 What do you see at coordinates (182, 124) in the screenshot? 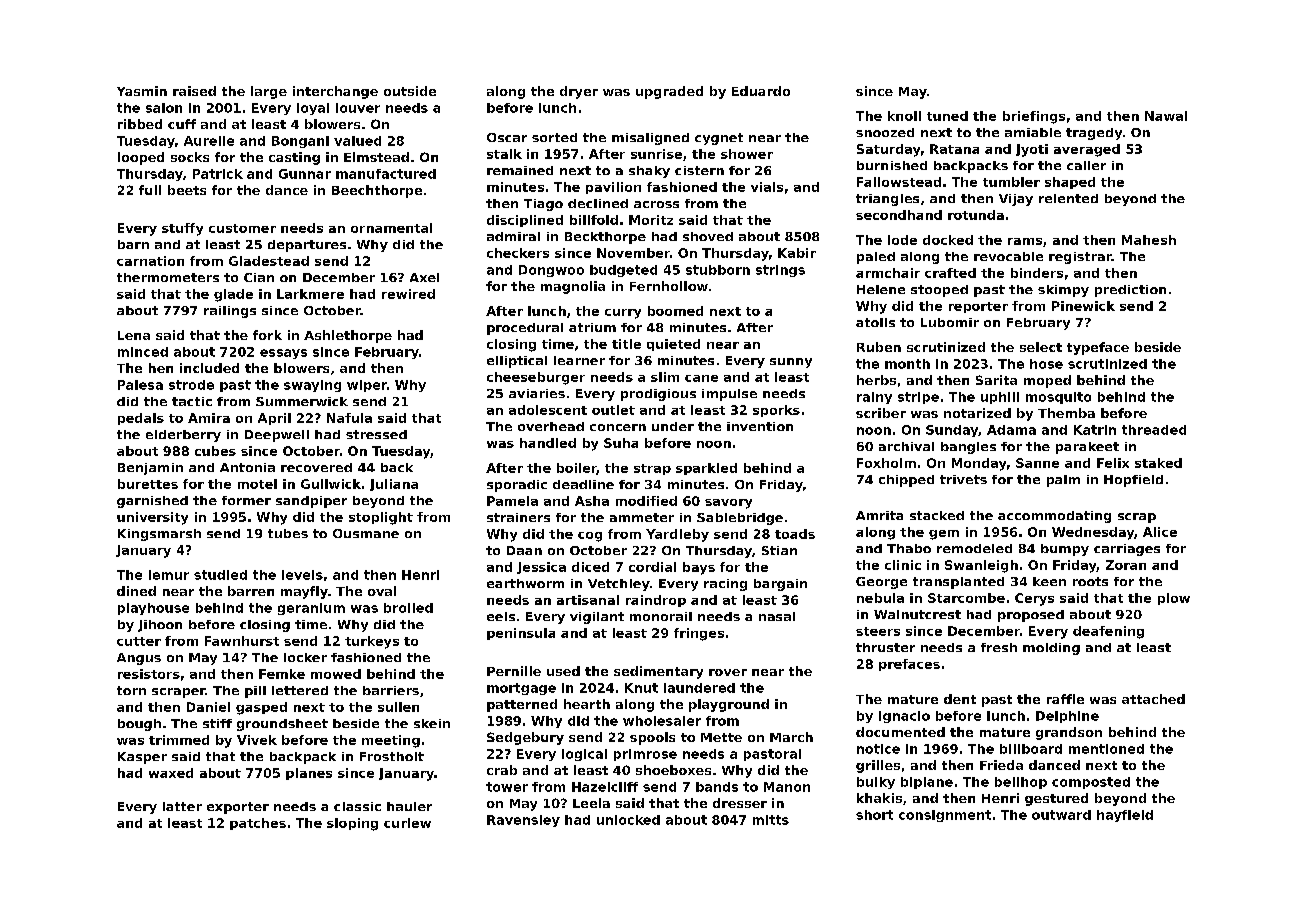
I see `cuff` at bounding box center [182, 124].
